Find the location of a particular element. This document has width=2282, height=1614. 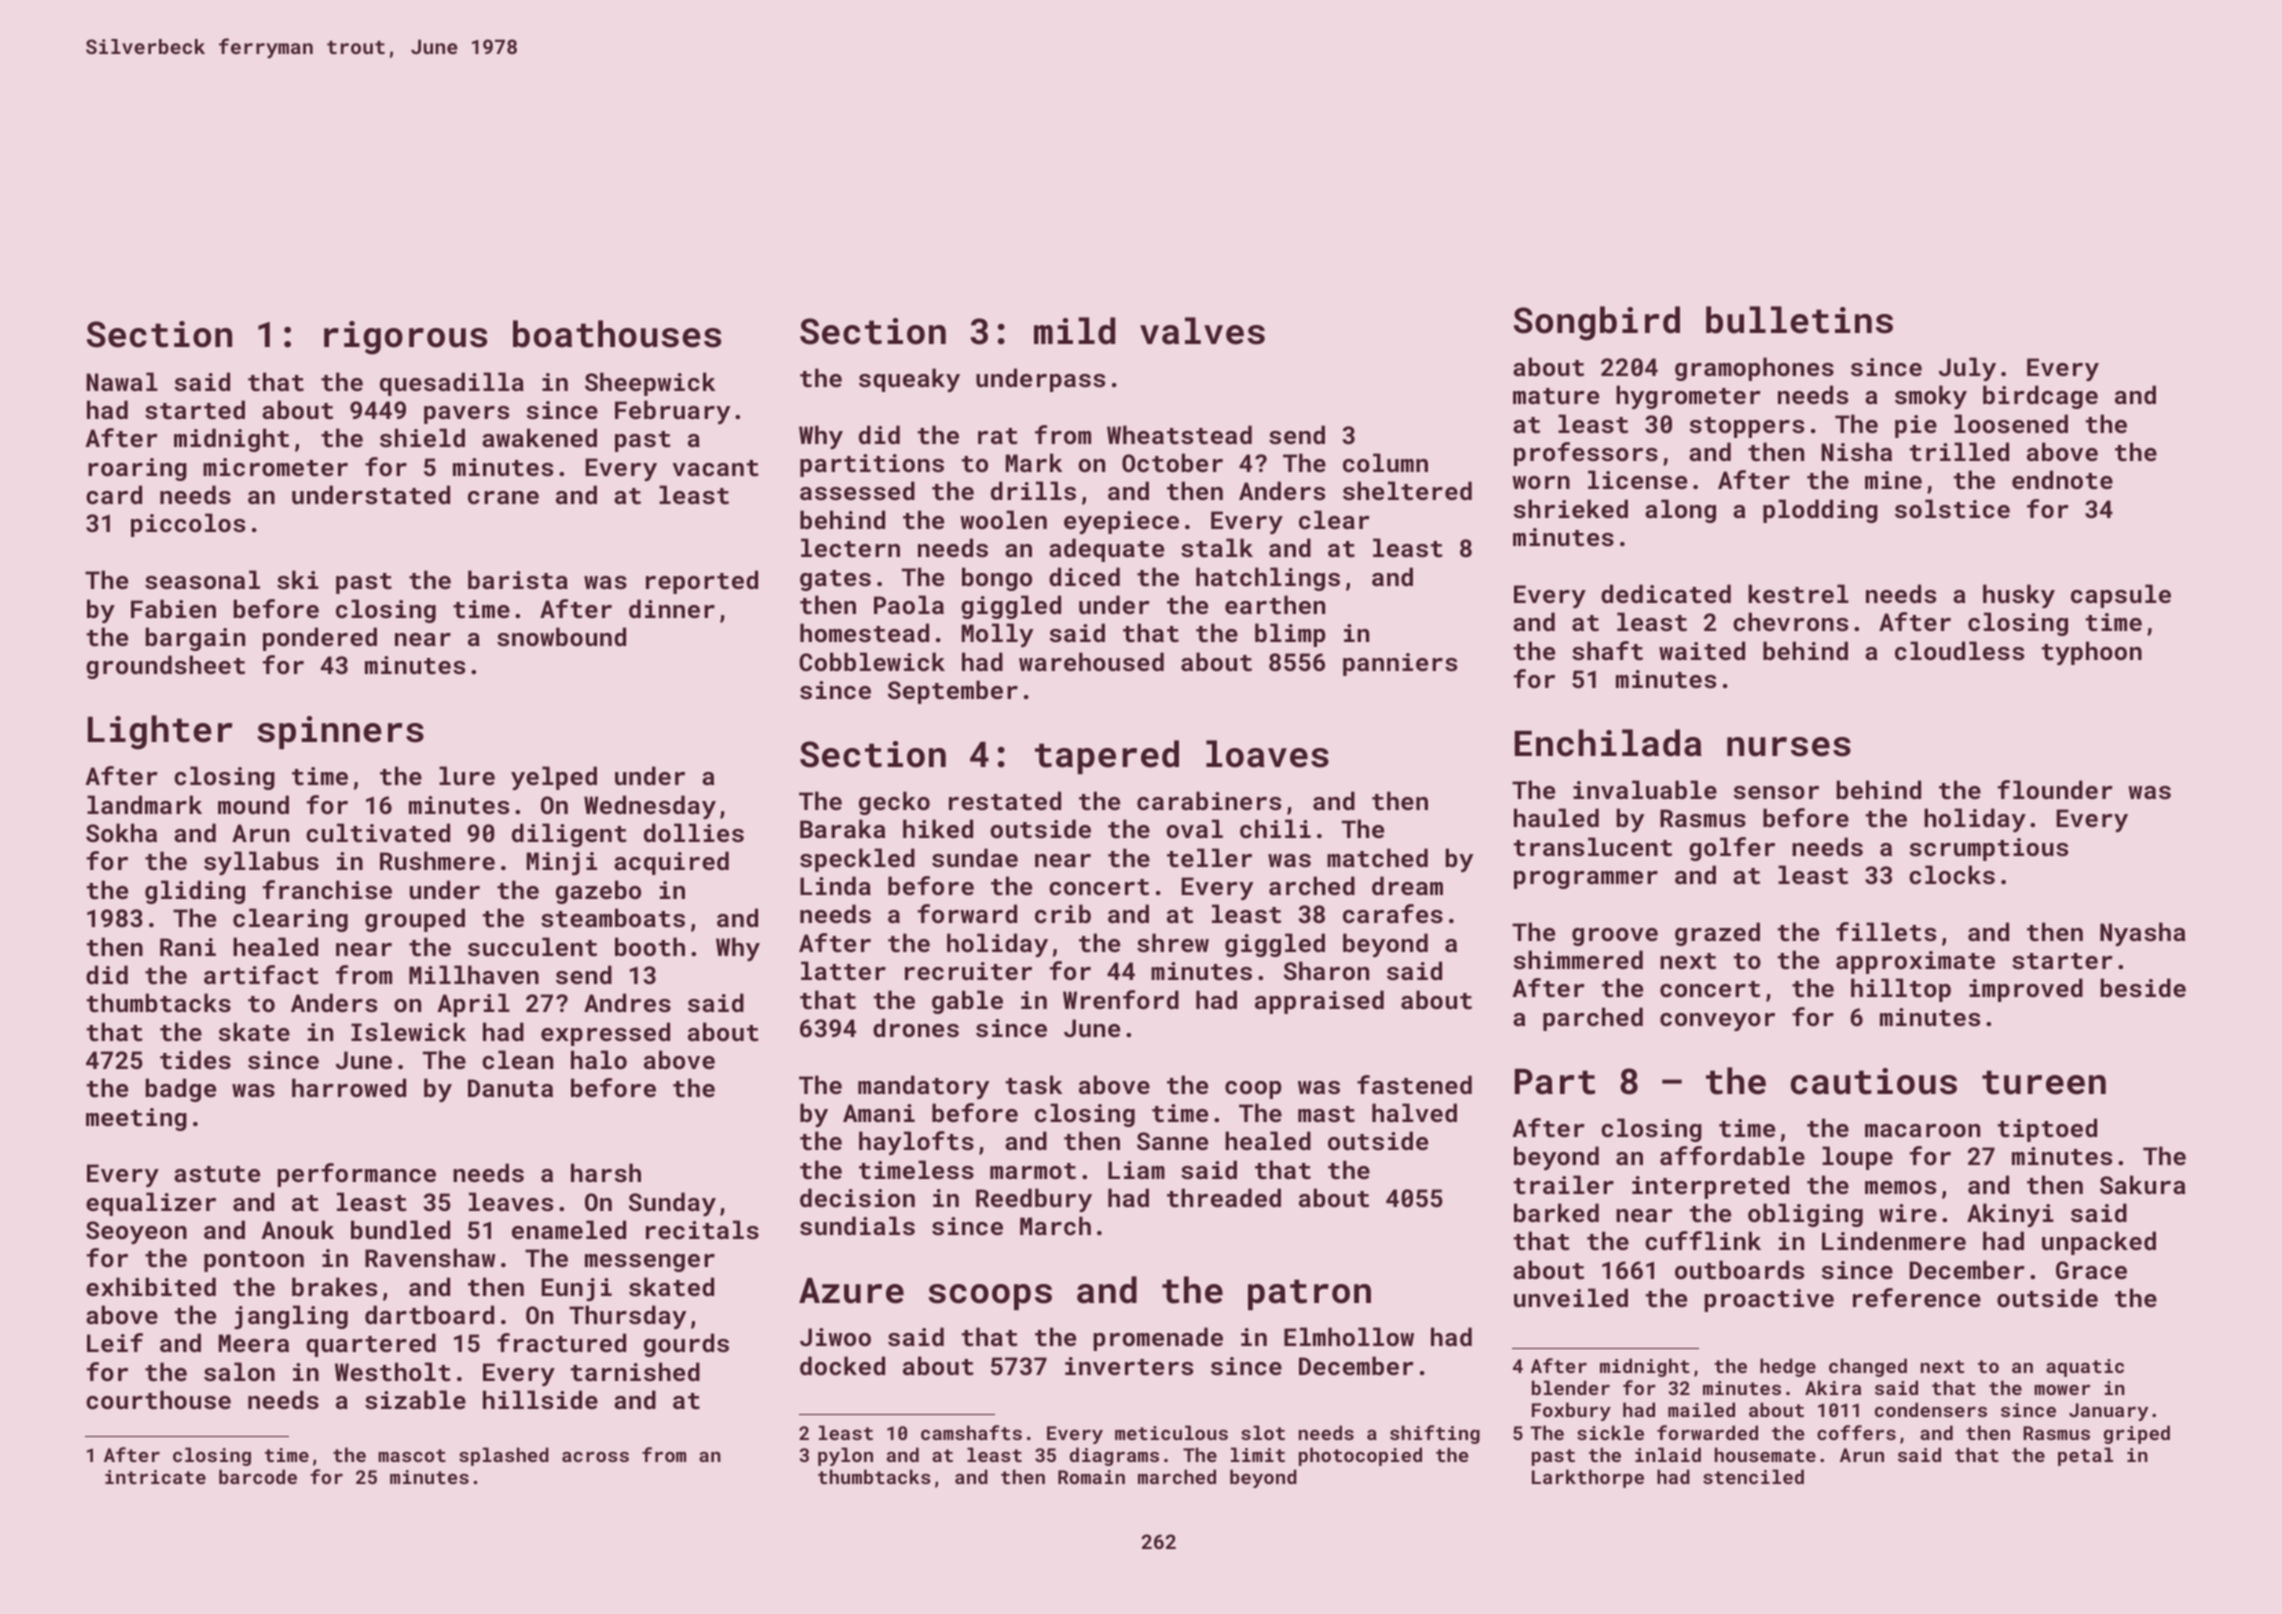

mandatory is located at coordinates (923, 1087).
